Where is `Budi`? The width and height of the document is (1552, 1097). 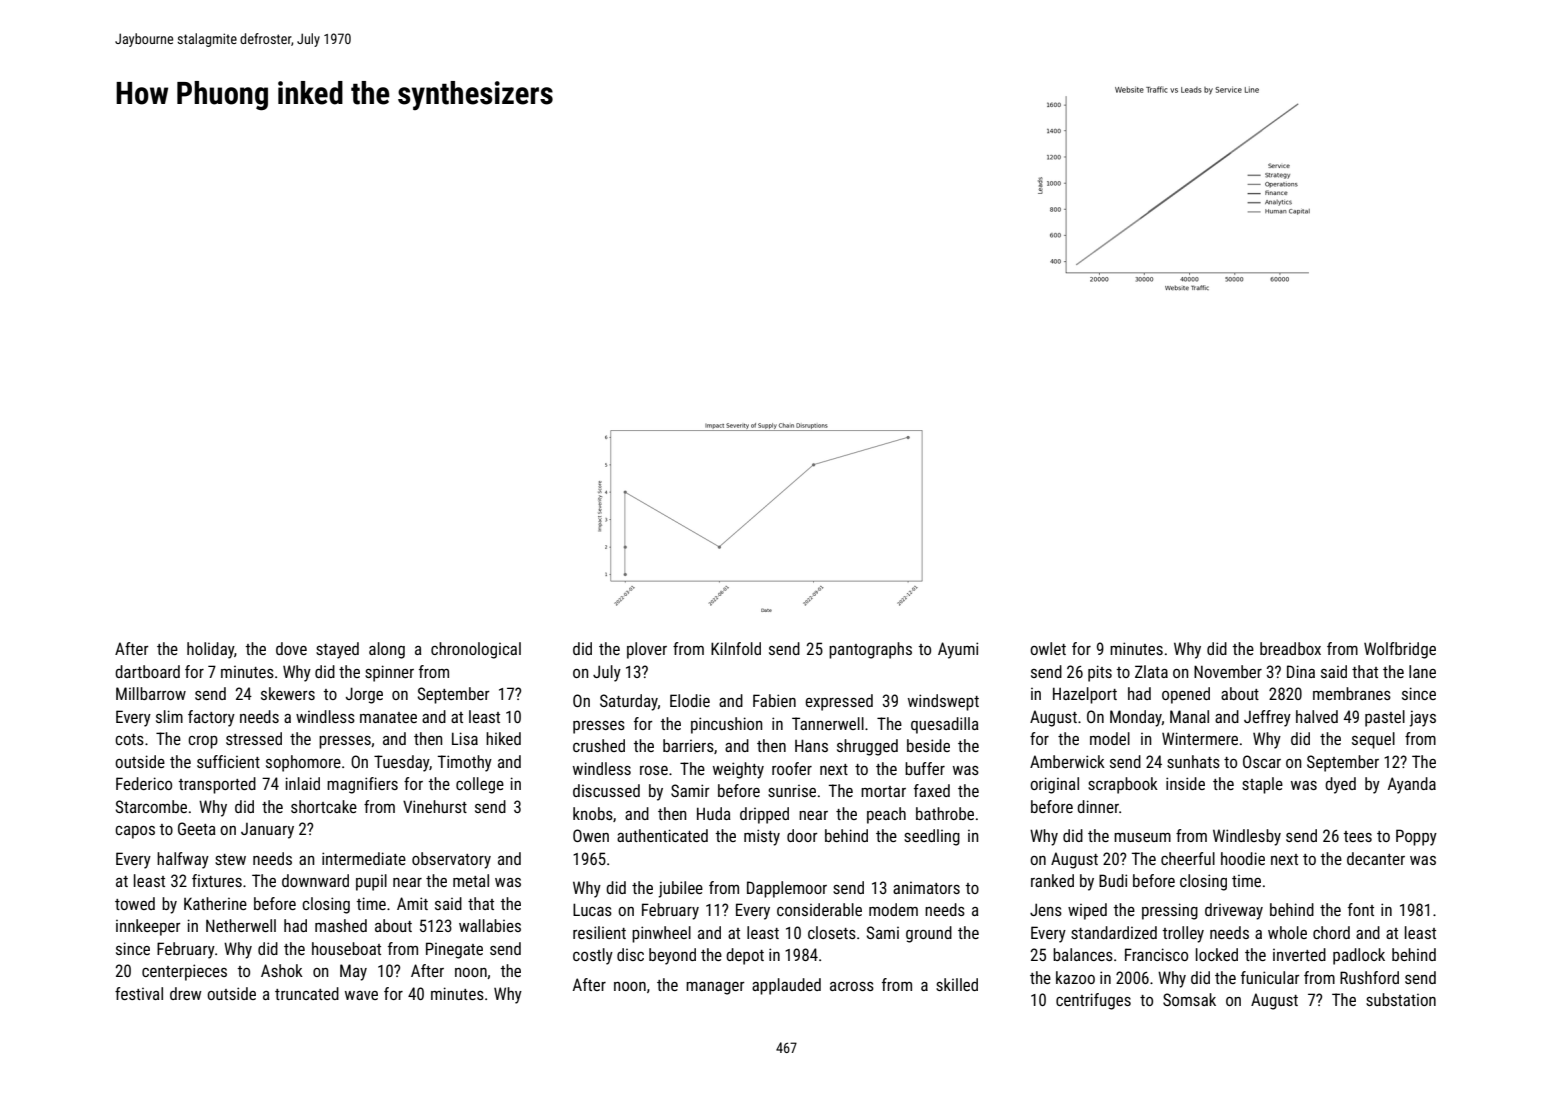
Budi is located at coordinates (1113, 880).
